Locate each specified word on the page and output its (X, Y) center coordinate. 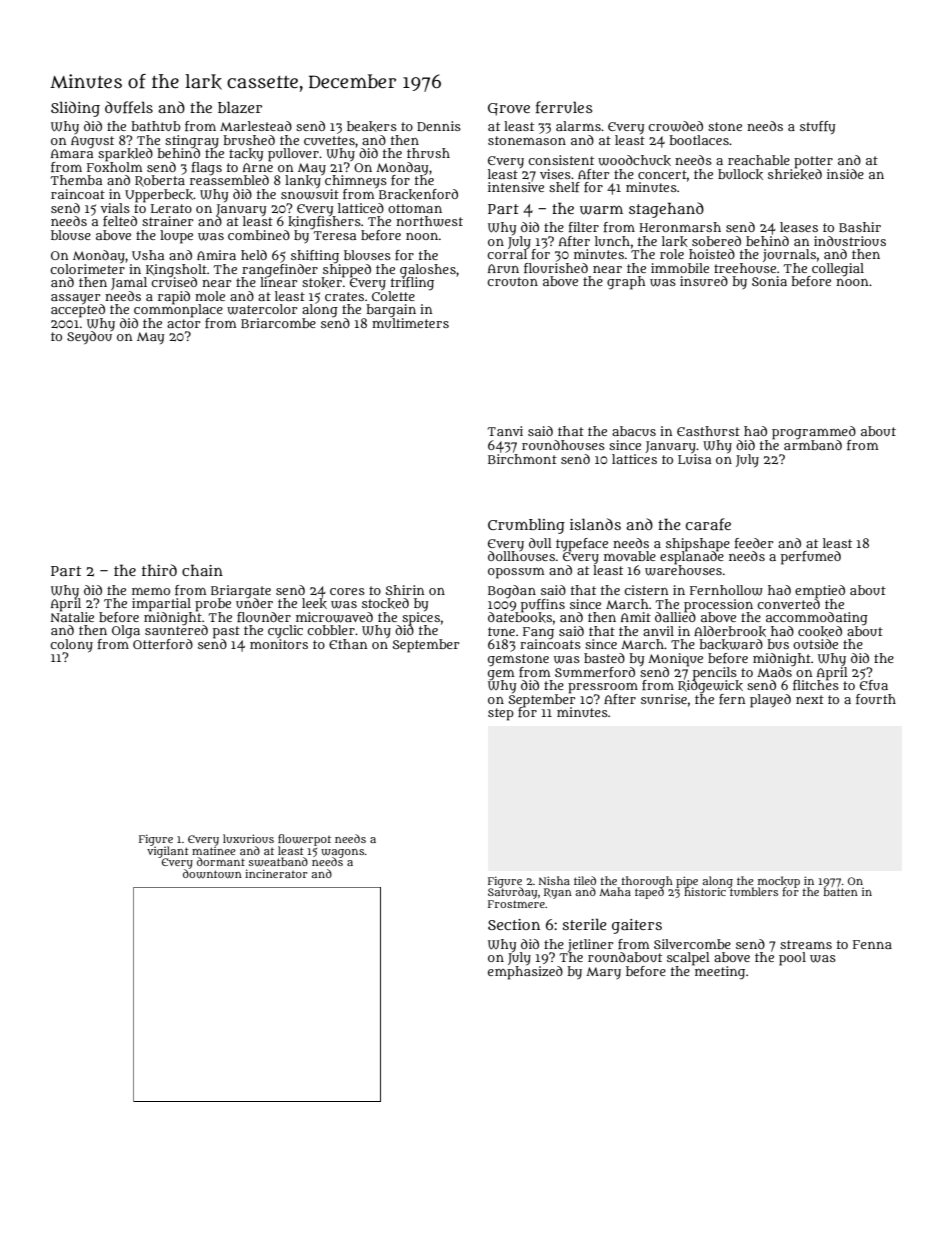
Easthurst (708, 431)
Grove (509, 109)
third (159, 570)
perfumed (811, 558)
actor (183, 323)
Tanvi (505, 431)
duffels (129, 107)
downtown (212, 874)
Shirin (404, 590)
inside (845, 174)
